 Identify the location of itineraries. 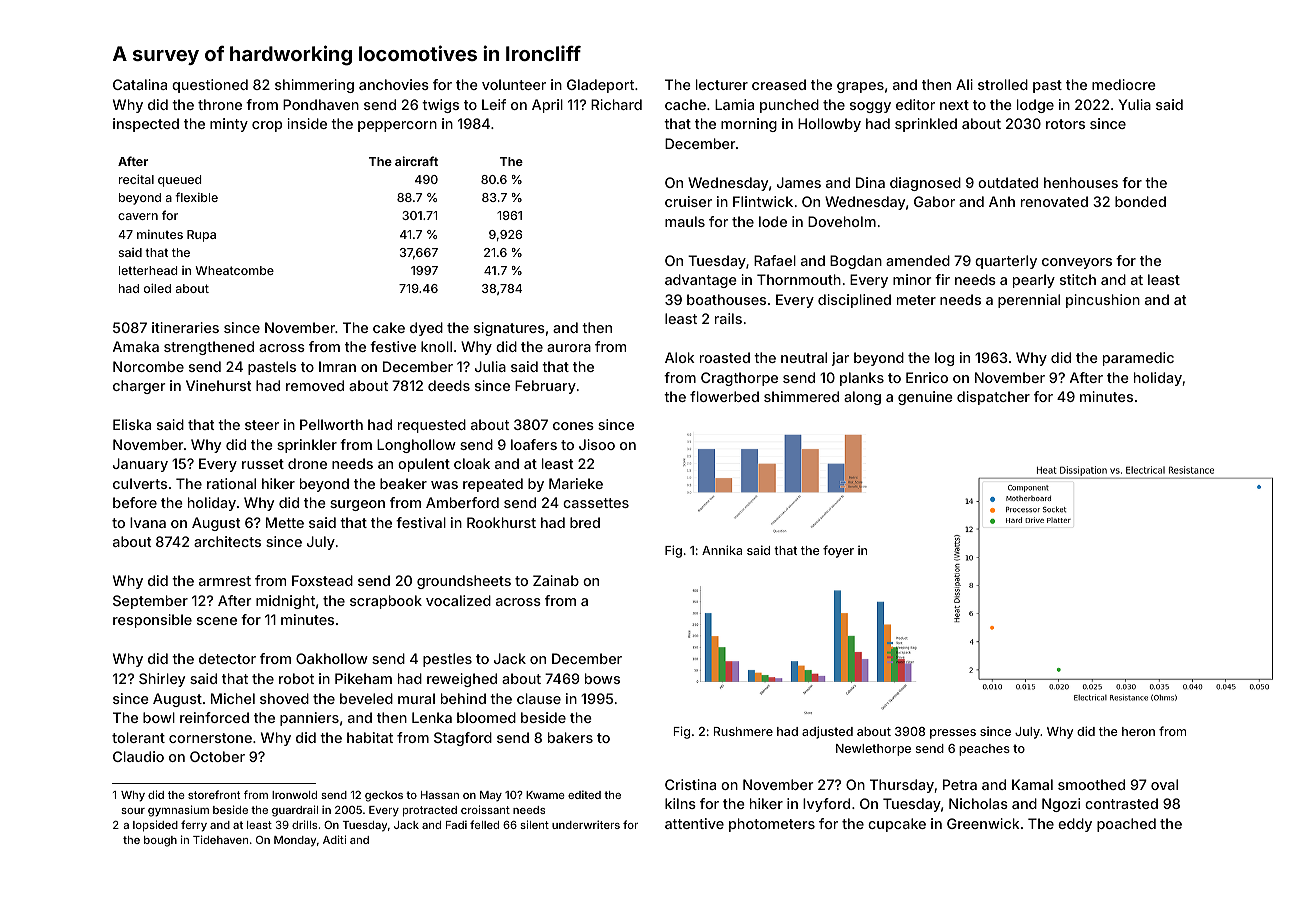
(185, 327).
